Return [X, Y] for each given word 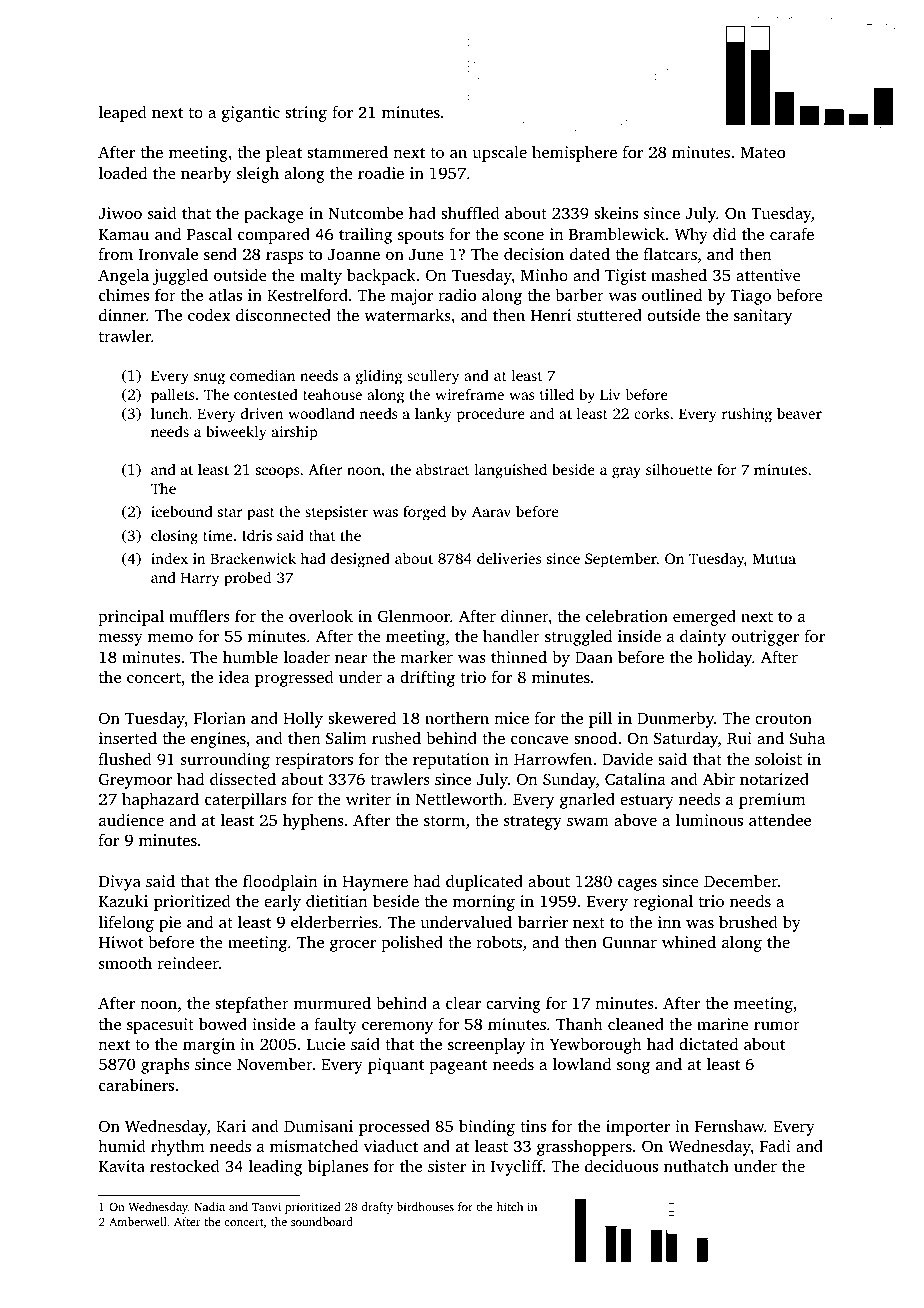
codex [209, 314]
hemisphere [574, 153]
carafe [792, 234]
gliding [379, 377]
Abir [719, 778]
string [306, 114]
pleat [284, 153]
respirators [314, 761]
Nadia [209, 1206]
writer [368, 799]
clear [463, 1002]
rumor [777, 1026]
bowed [223, 1024]
